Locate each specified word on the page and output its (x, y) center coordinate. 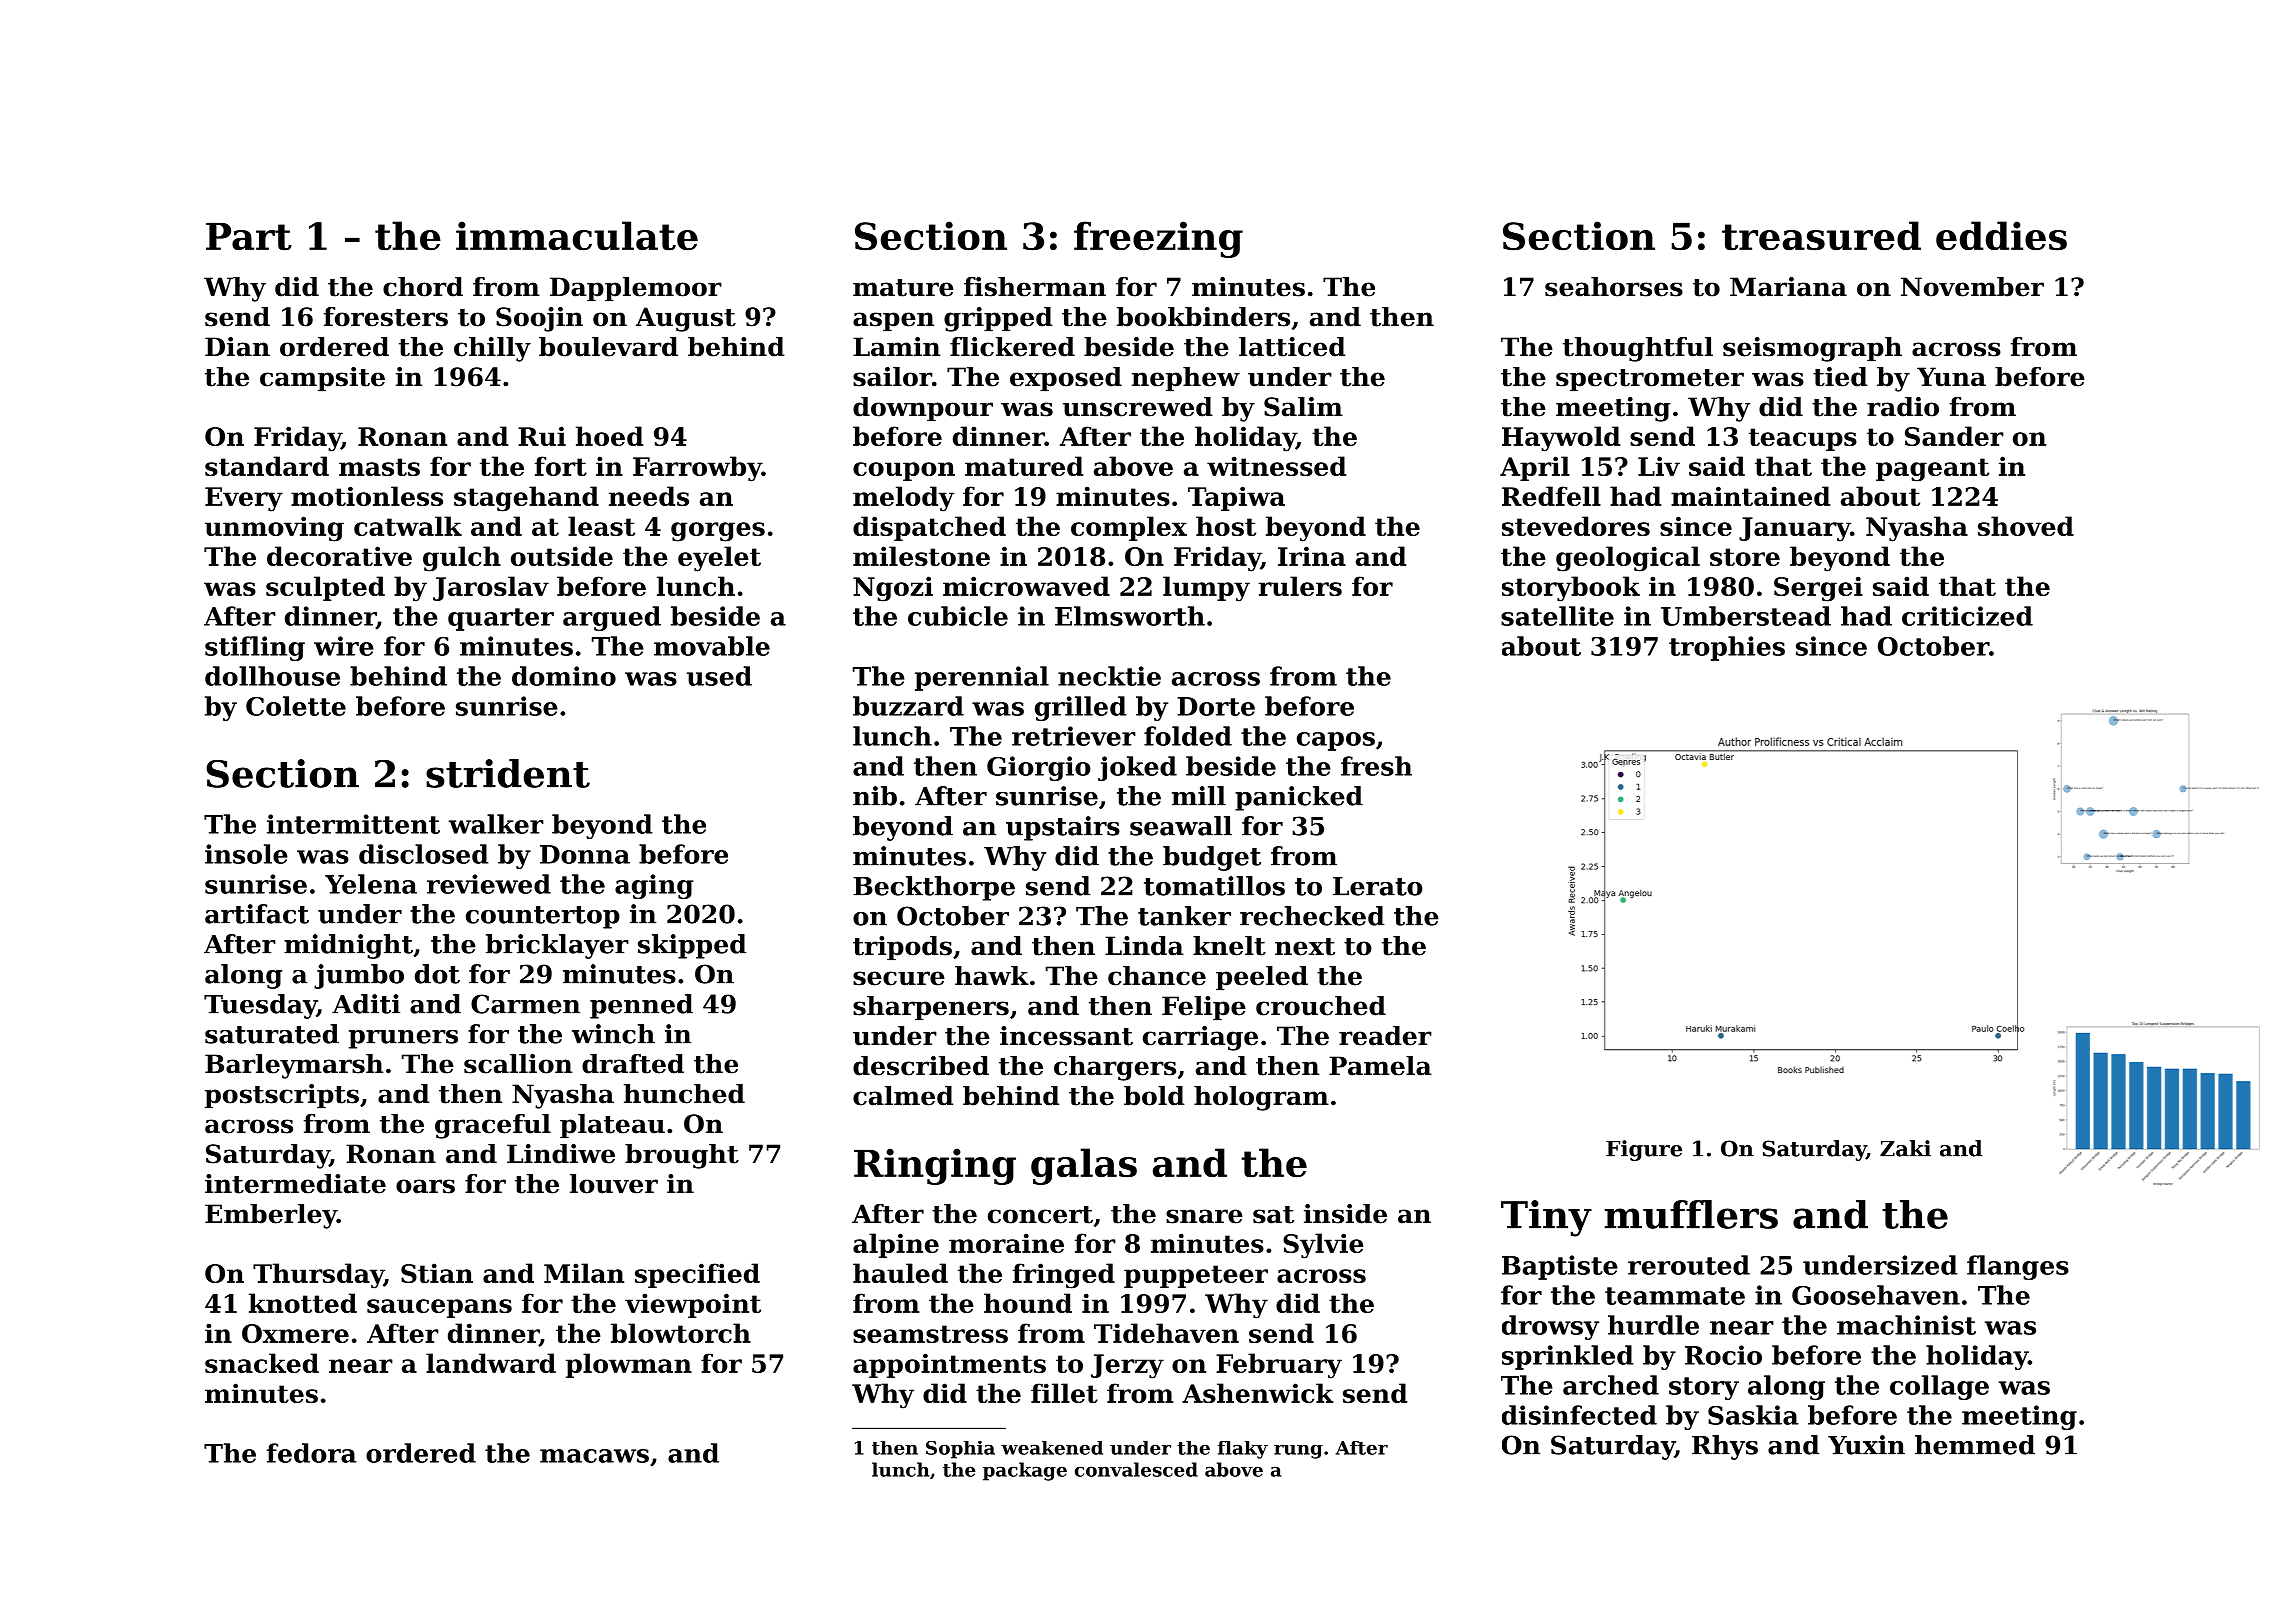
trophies (1727, 648)
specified (697, 1275)
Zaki (1905, 1148)
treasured (1821, 236)
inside (1345, 1214)
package (1025, 1471)
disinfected (1579, 1415)
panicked (1299, 798)
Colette (296, 706)
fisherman (1035, 287)
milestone (921, 556)
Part (249, 237)
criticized (1967, 616)
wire (344, 646)
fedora (311, 1453)
